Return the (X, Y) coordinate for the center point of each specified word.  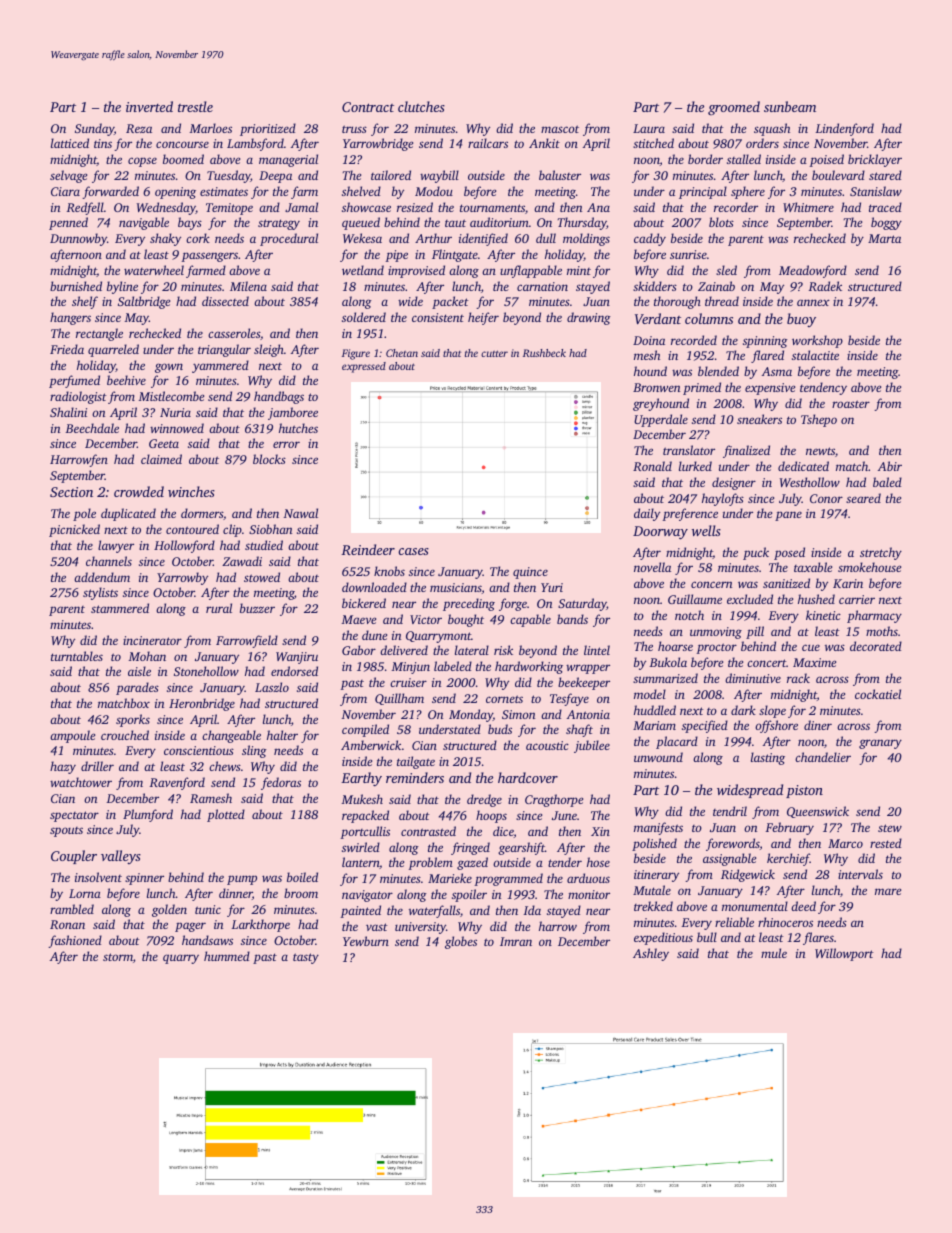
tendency (823, 388)
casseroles (234, 333)
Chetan (402, 353)
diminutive (753, 678)
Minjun (410, 668)
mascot (560, 129)
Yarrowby (182, 578)
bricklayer (875, 160)
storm (118, 957)
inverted (149, 106)
